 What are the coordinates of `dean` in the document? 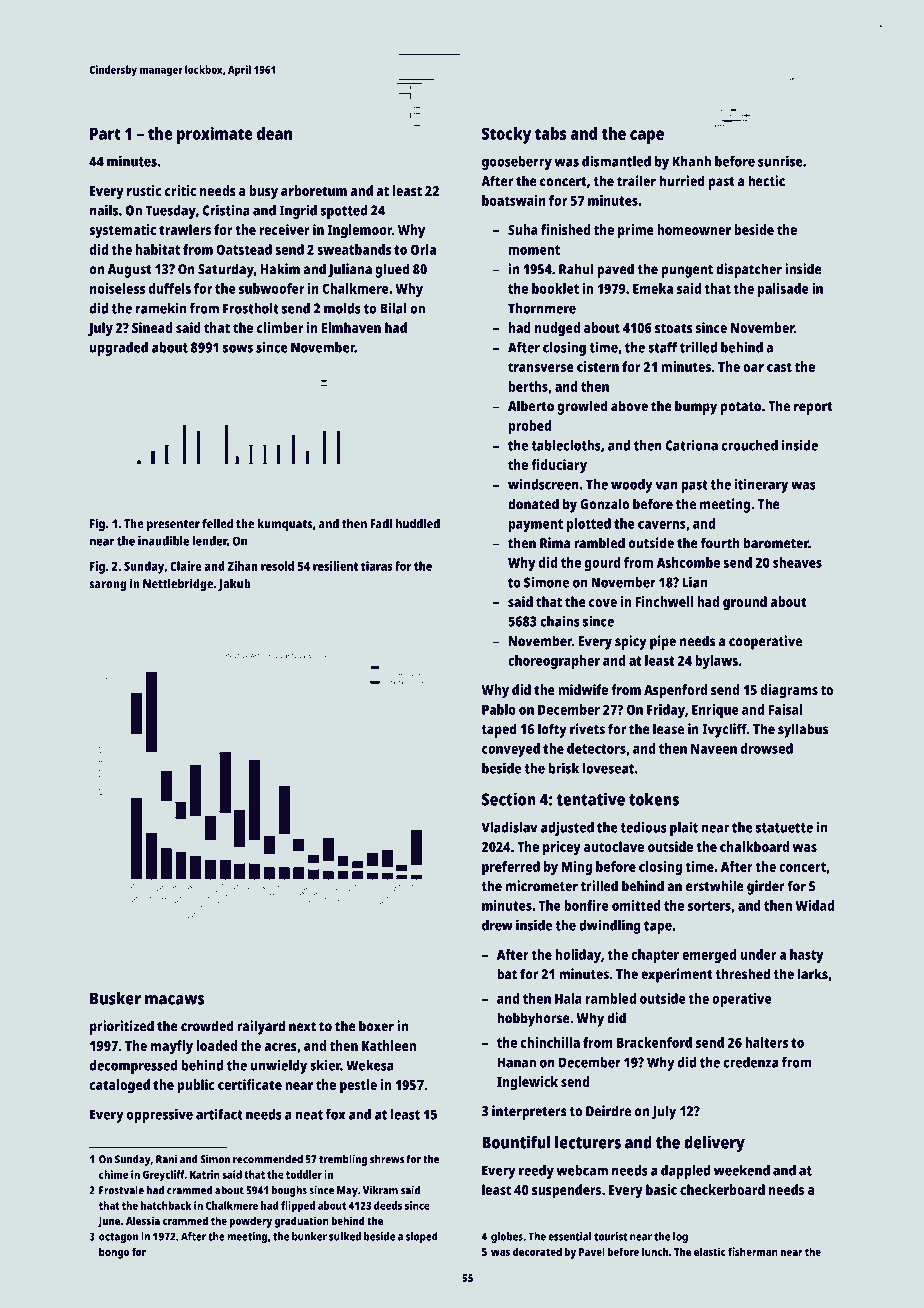 It's located at (274, 133).
